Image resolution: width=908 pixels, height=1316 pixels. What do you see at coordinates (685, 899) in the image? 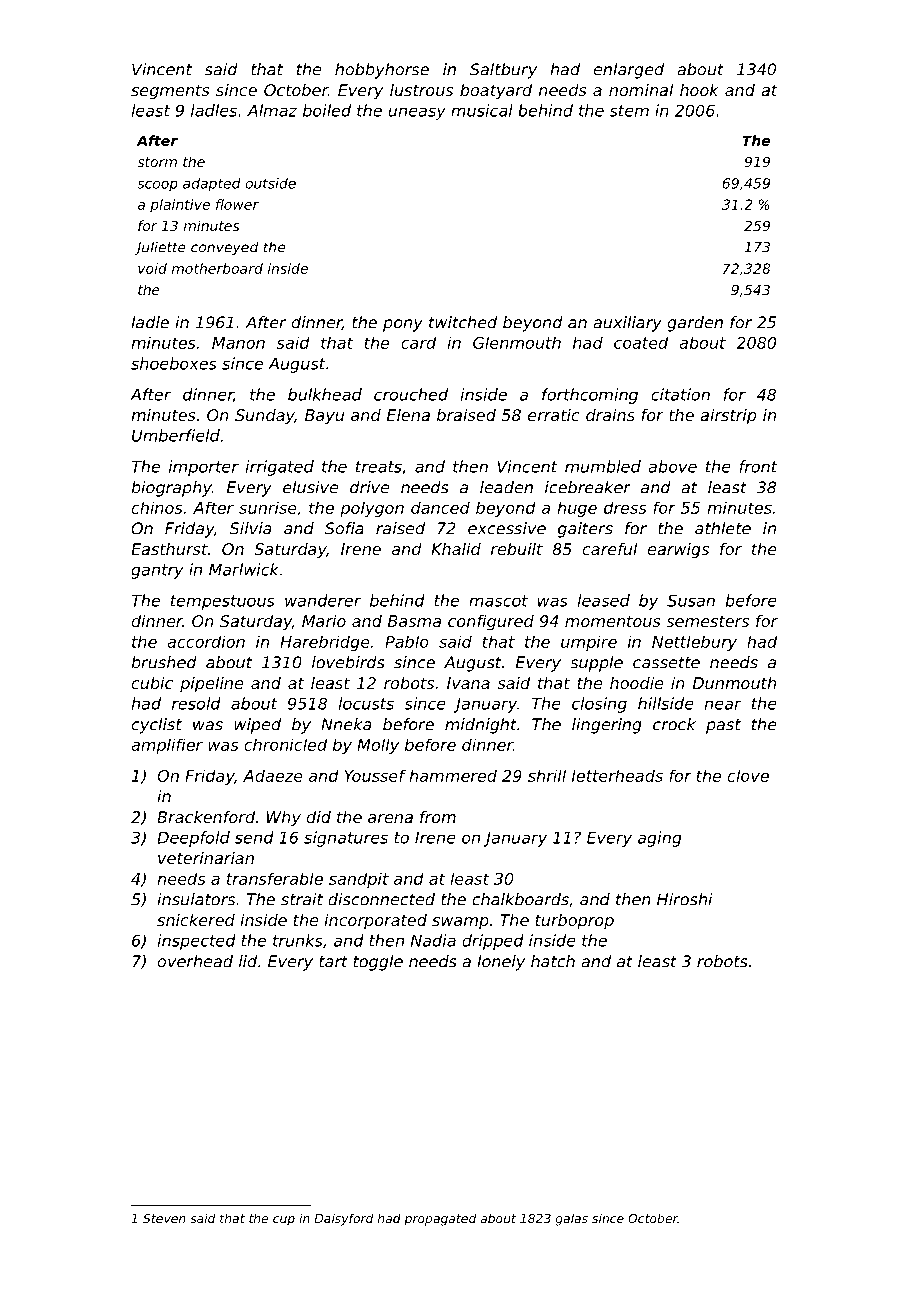
I see `Hiroshi` at bounding box center [685, 899].
